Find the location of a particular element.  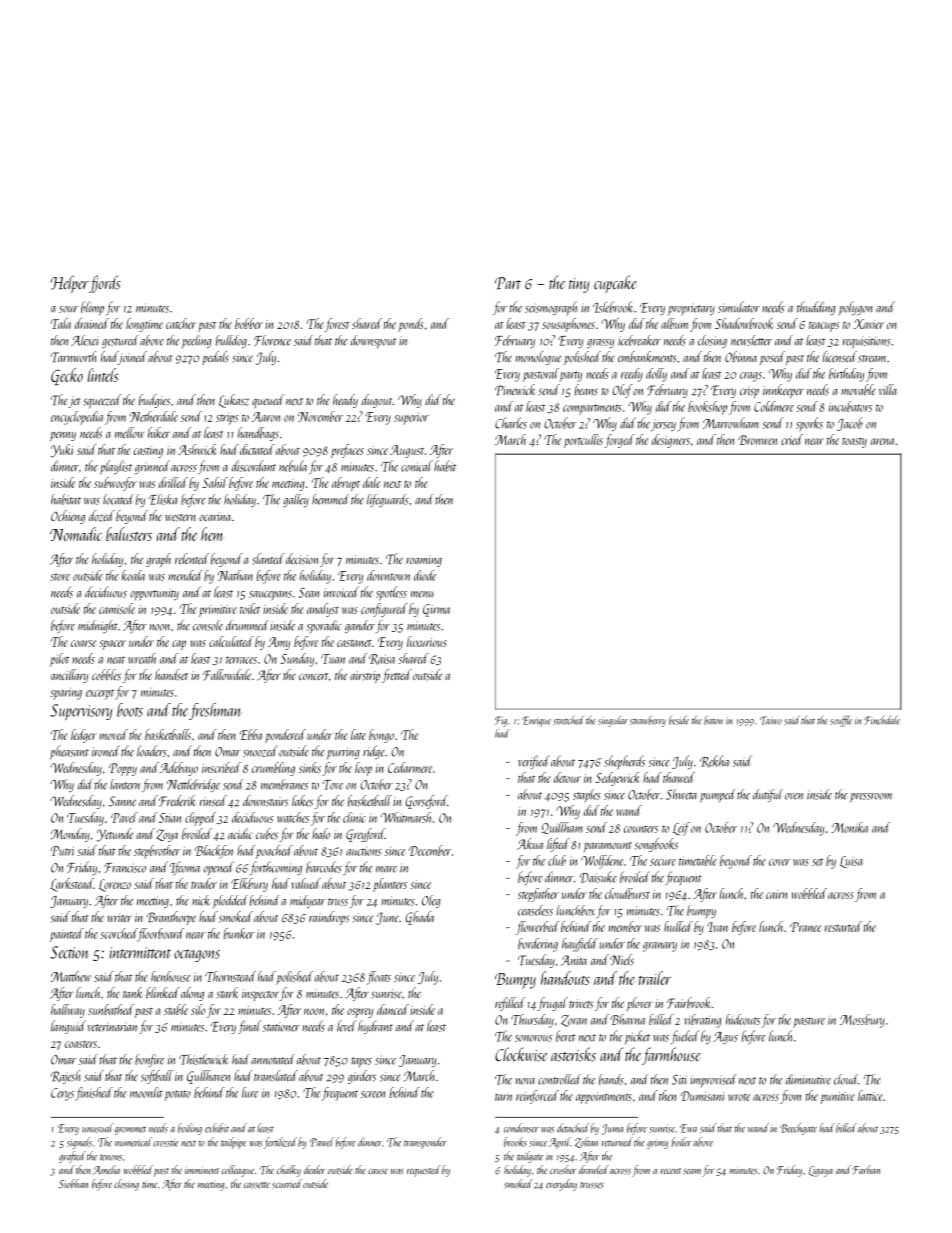

Ochieng is located at coordinates (68, 517).
